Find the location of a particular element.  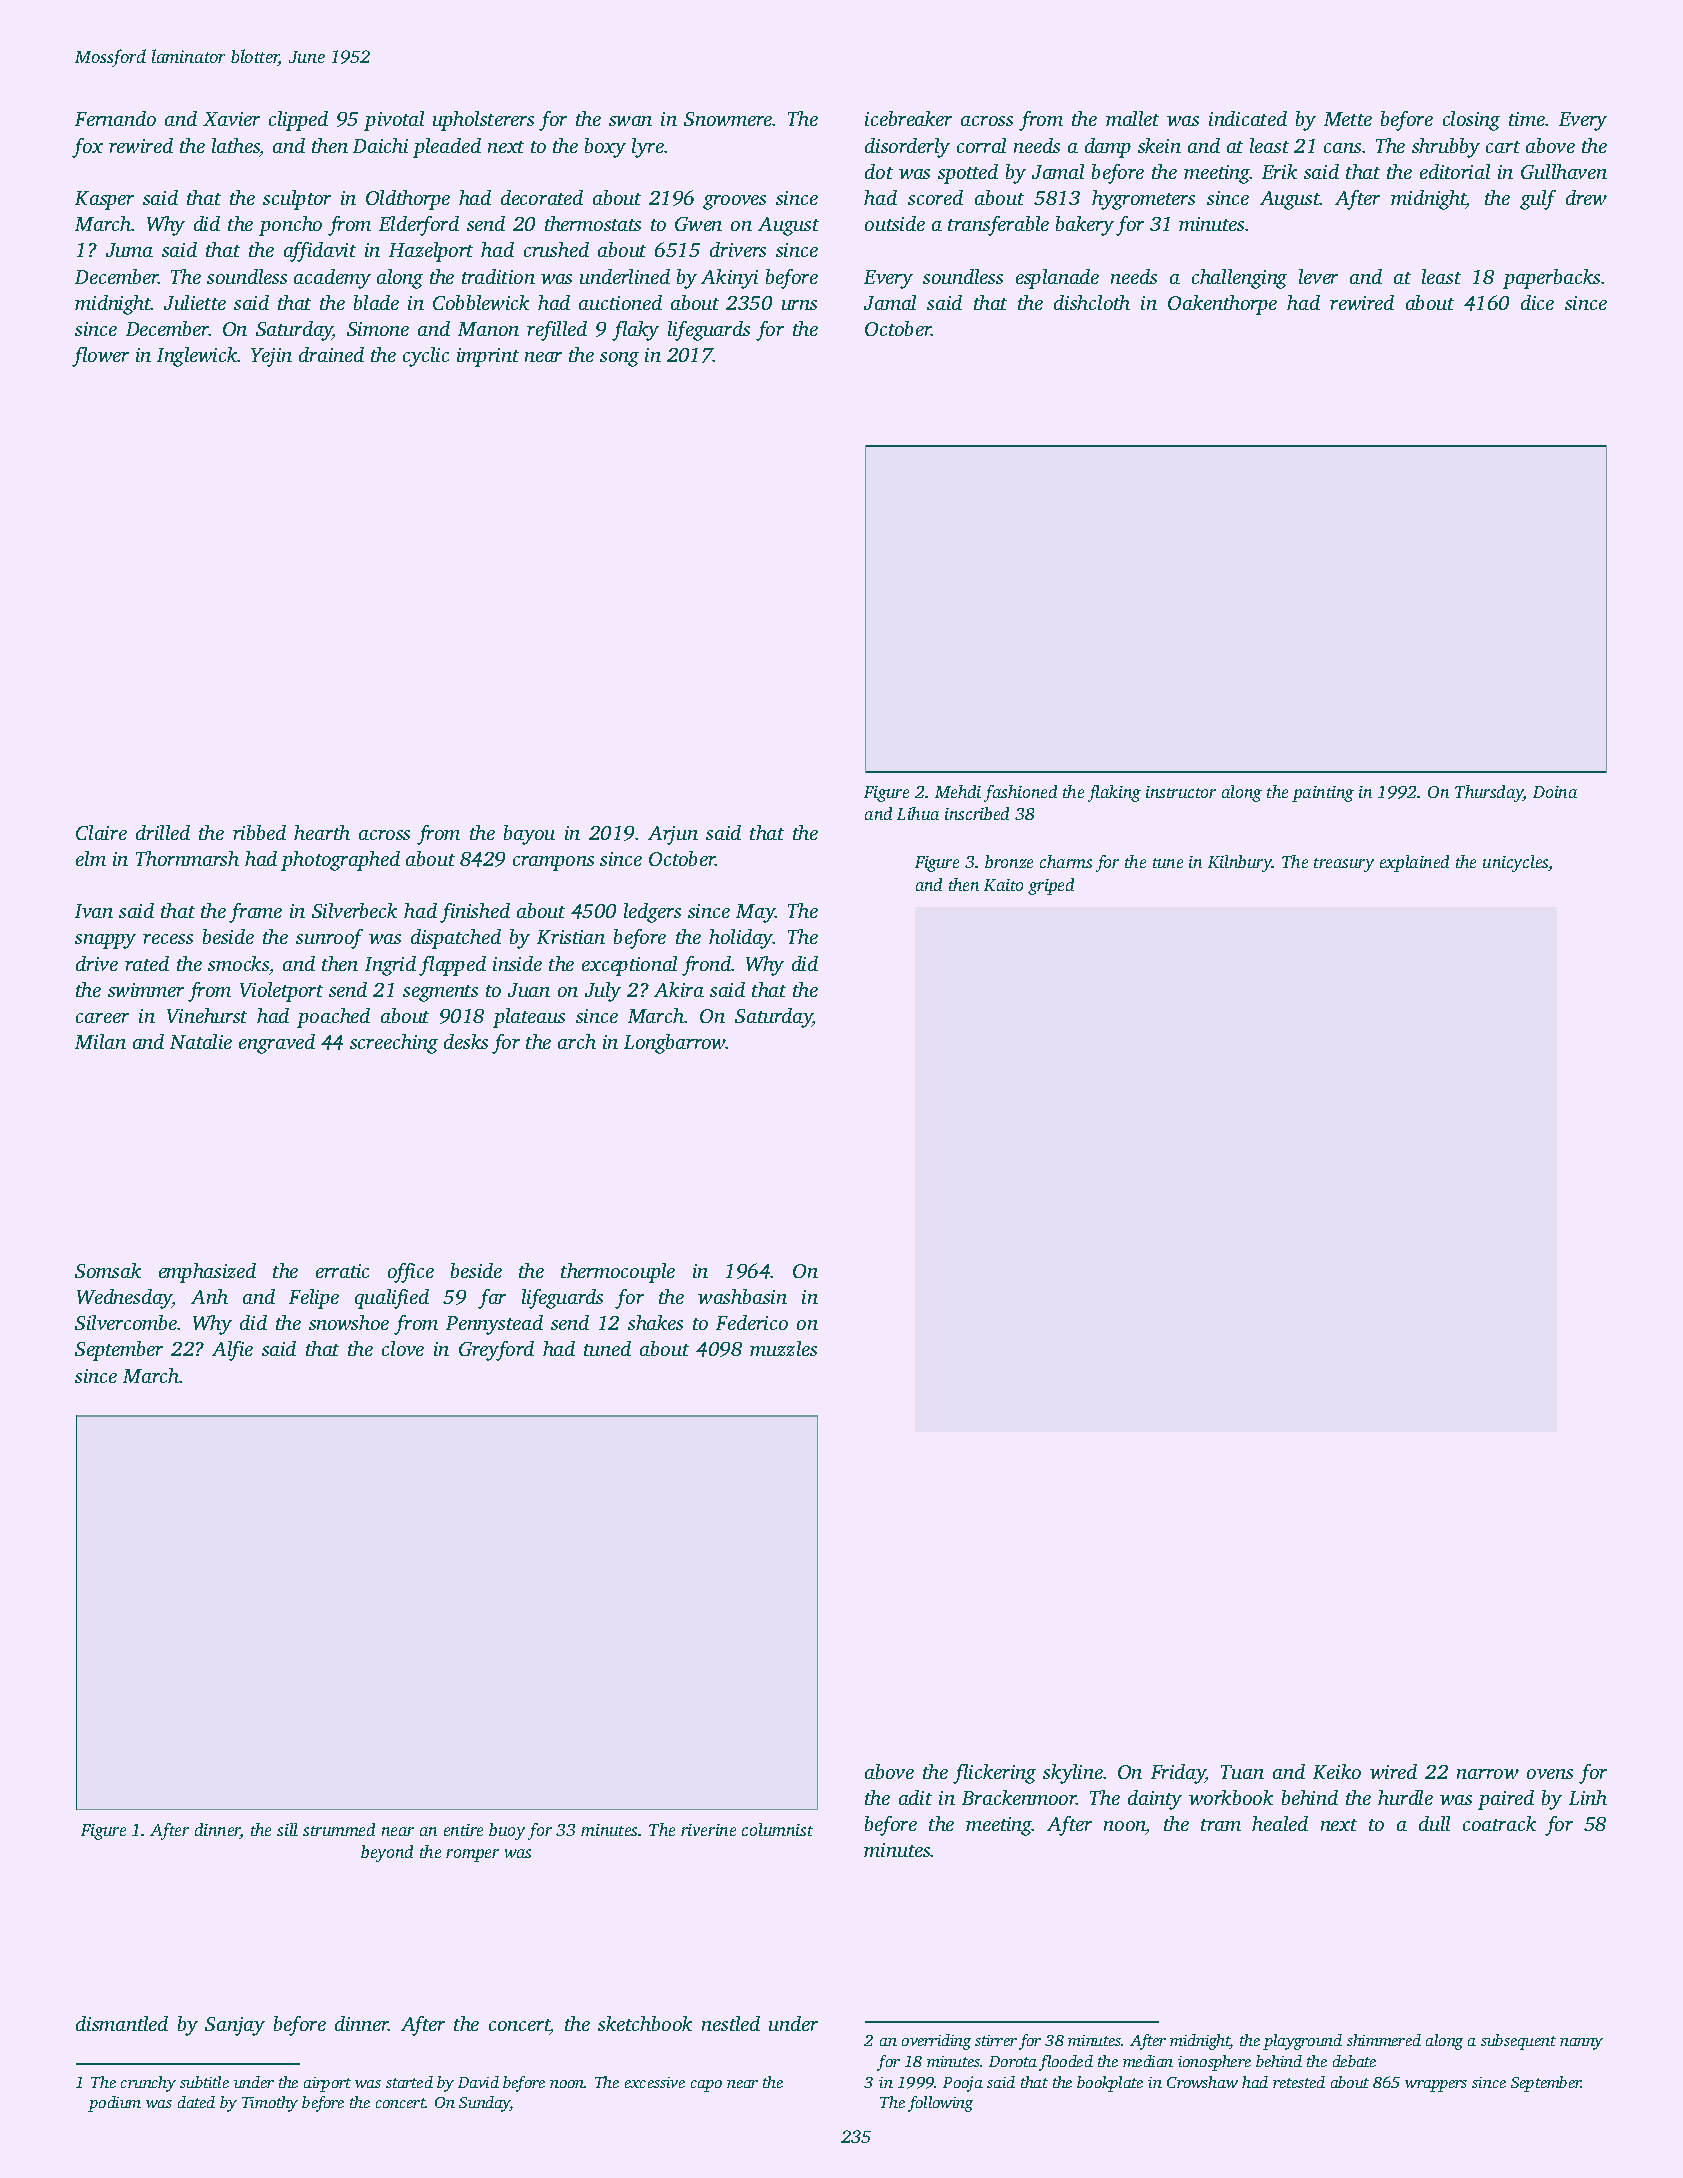

cyclic is located at coordinates (426, 357).
